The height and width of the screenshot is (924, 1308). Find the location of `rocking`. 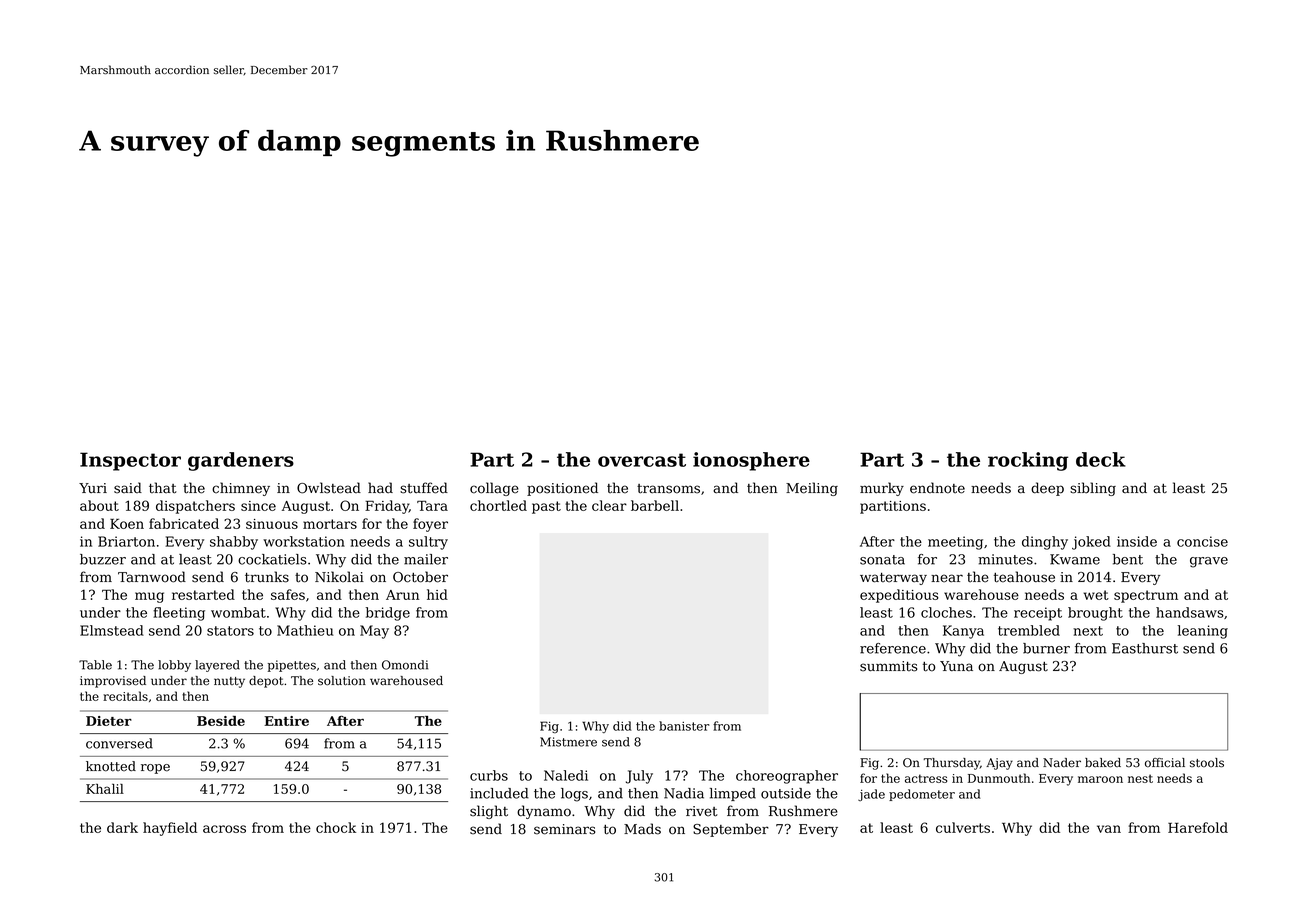

rocking is located at coordinates (1028, 461).
